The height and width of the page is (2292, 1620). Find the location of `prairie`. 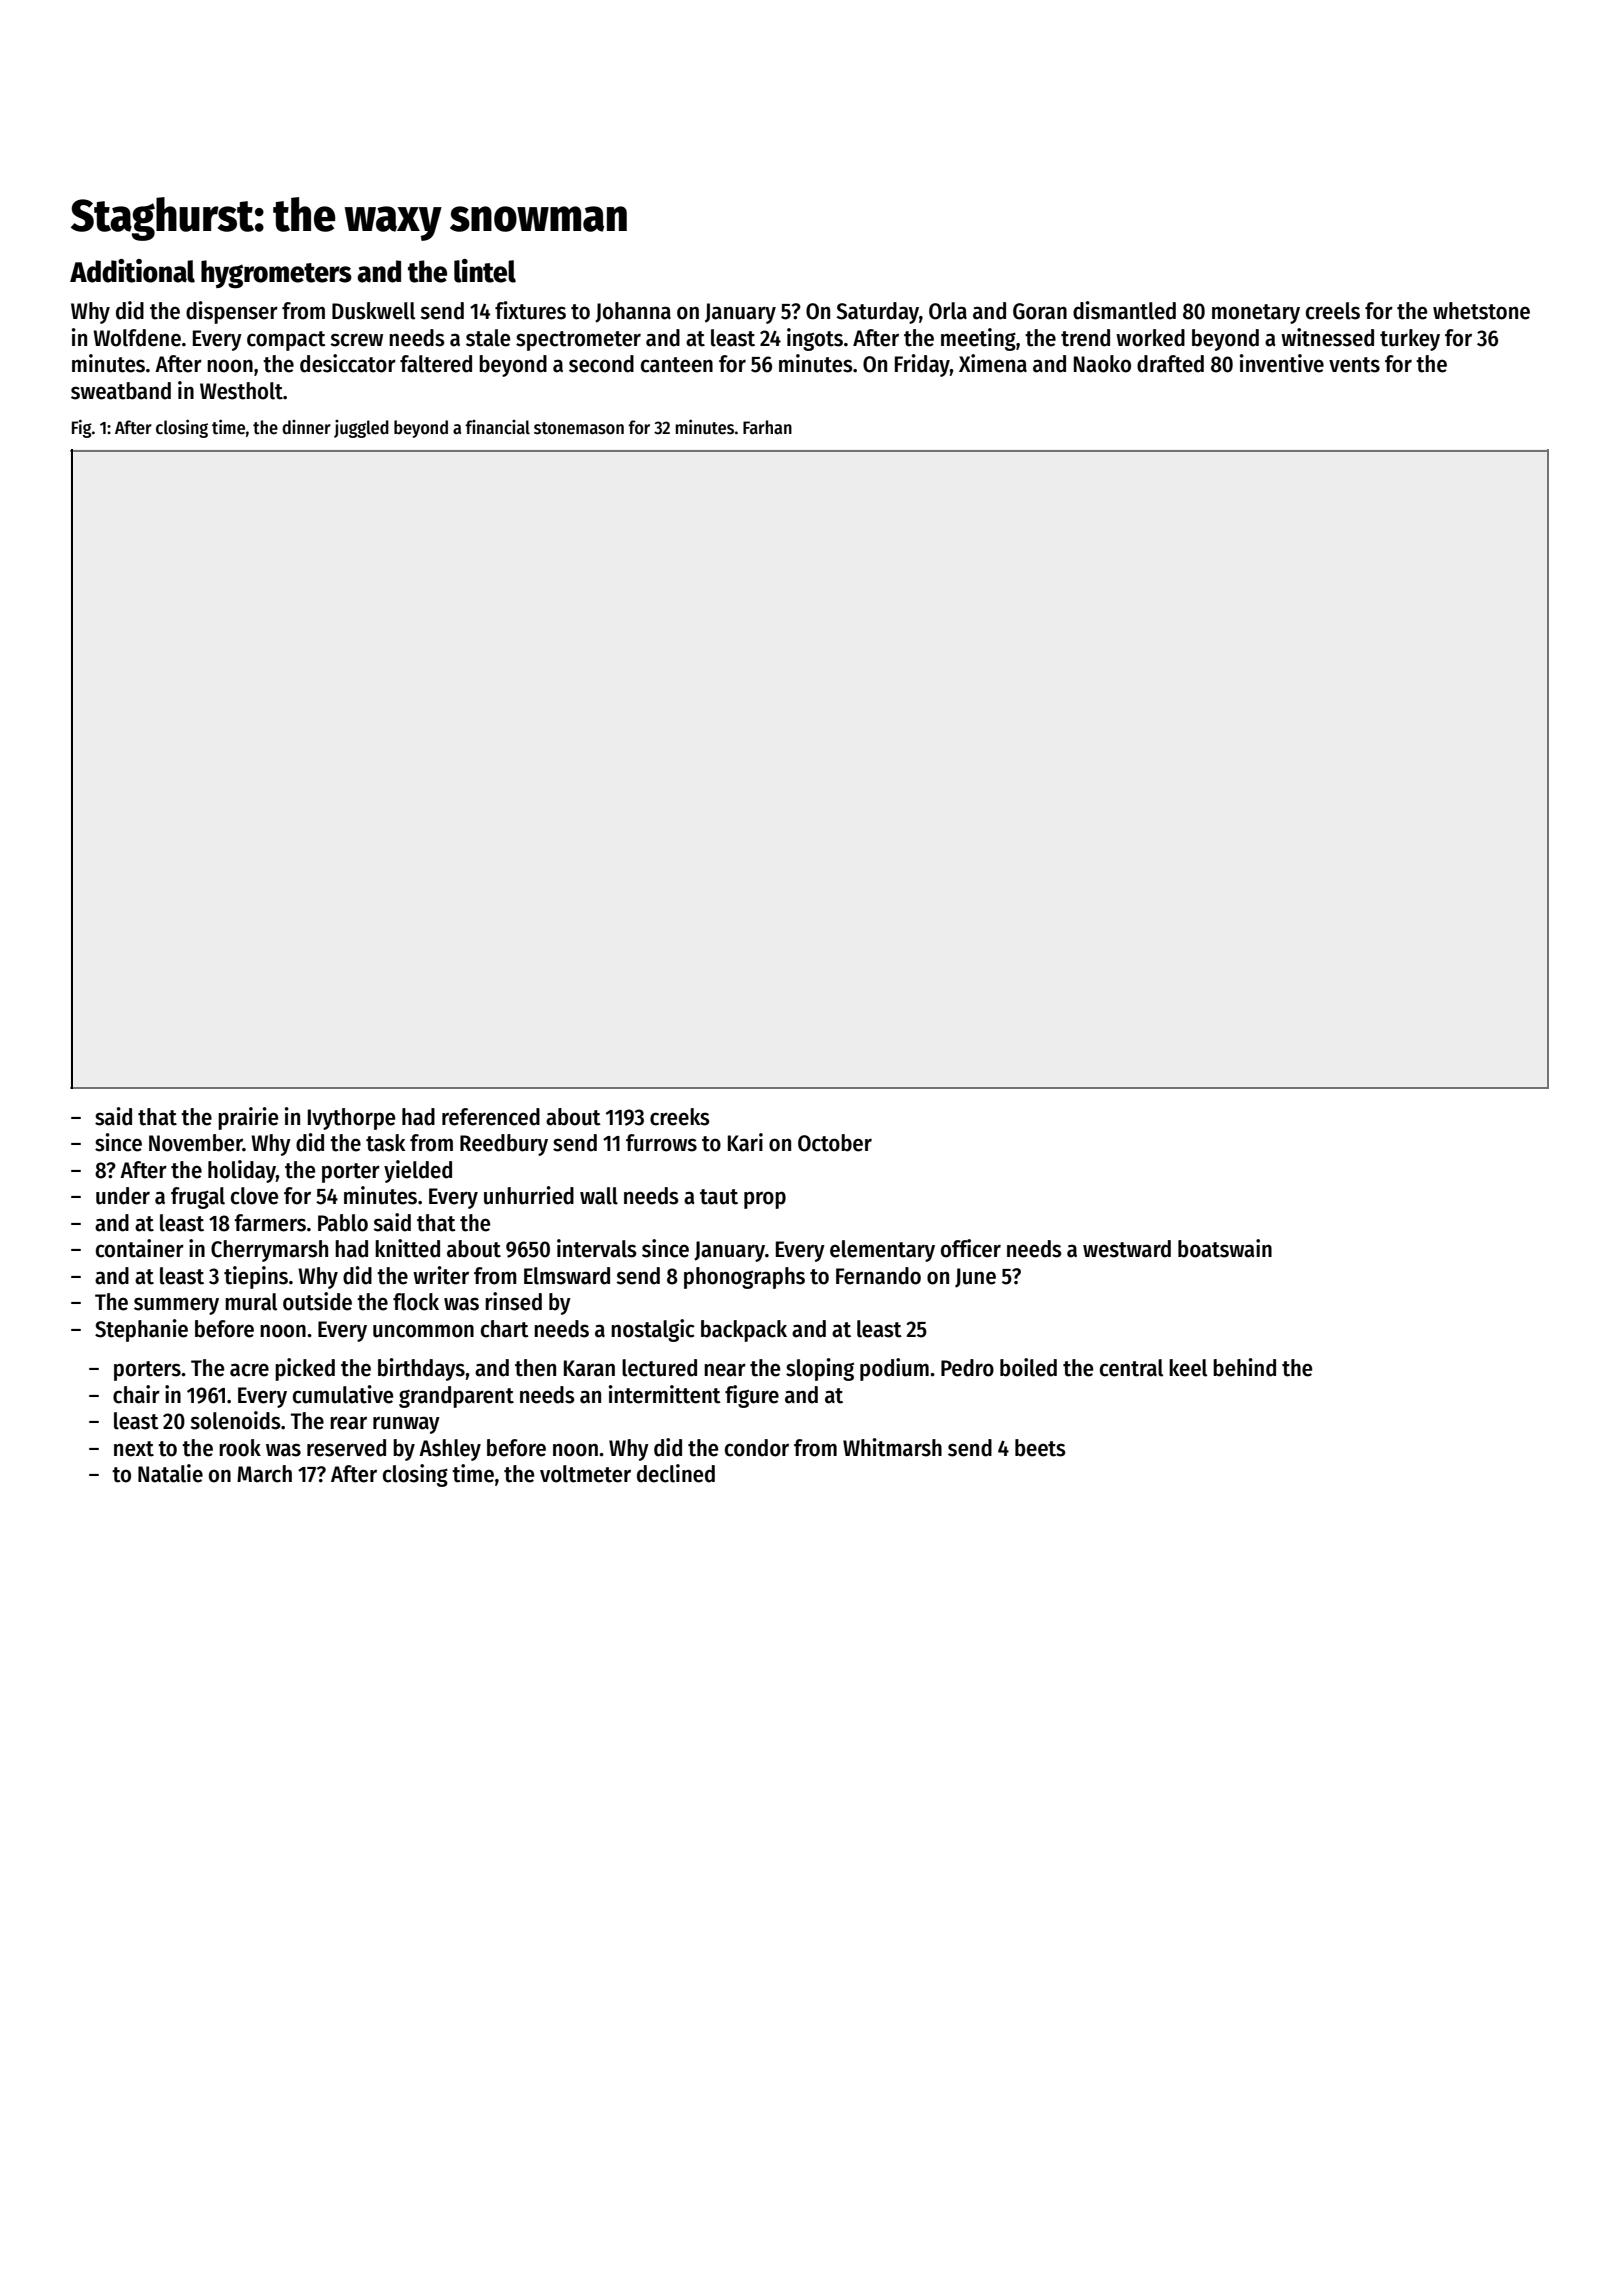

prairie is located at coordinates (248, 1118).
